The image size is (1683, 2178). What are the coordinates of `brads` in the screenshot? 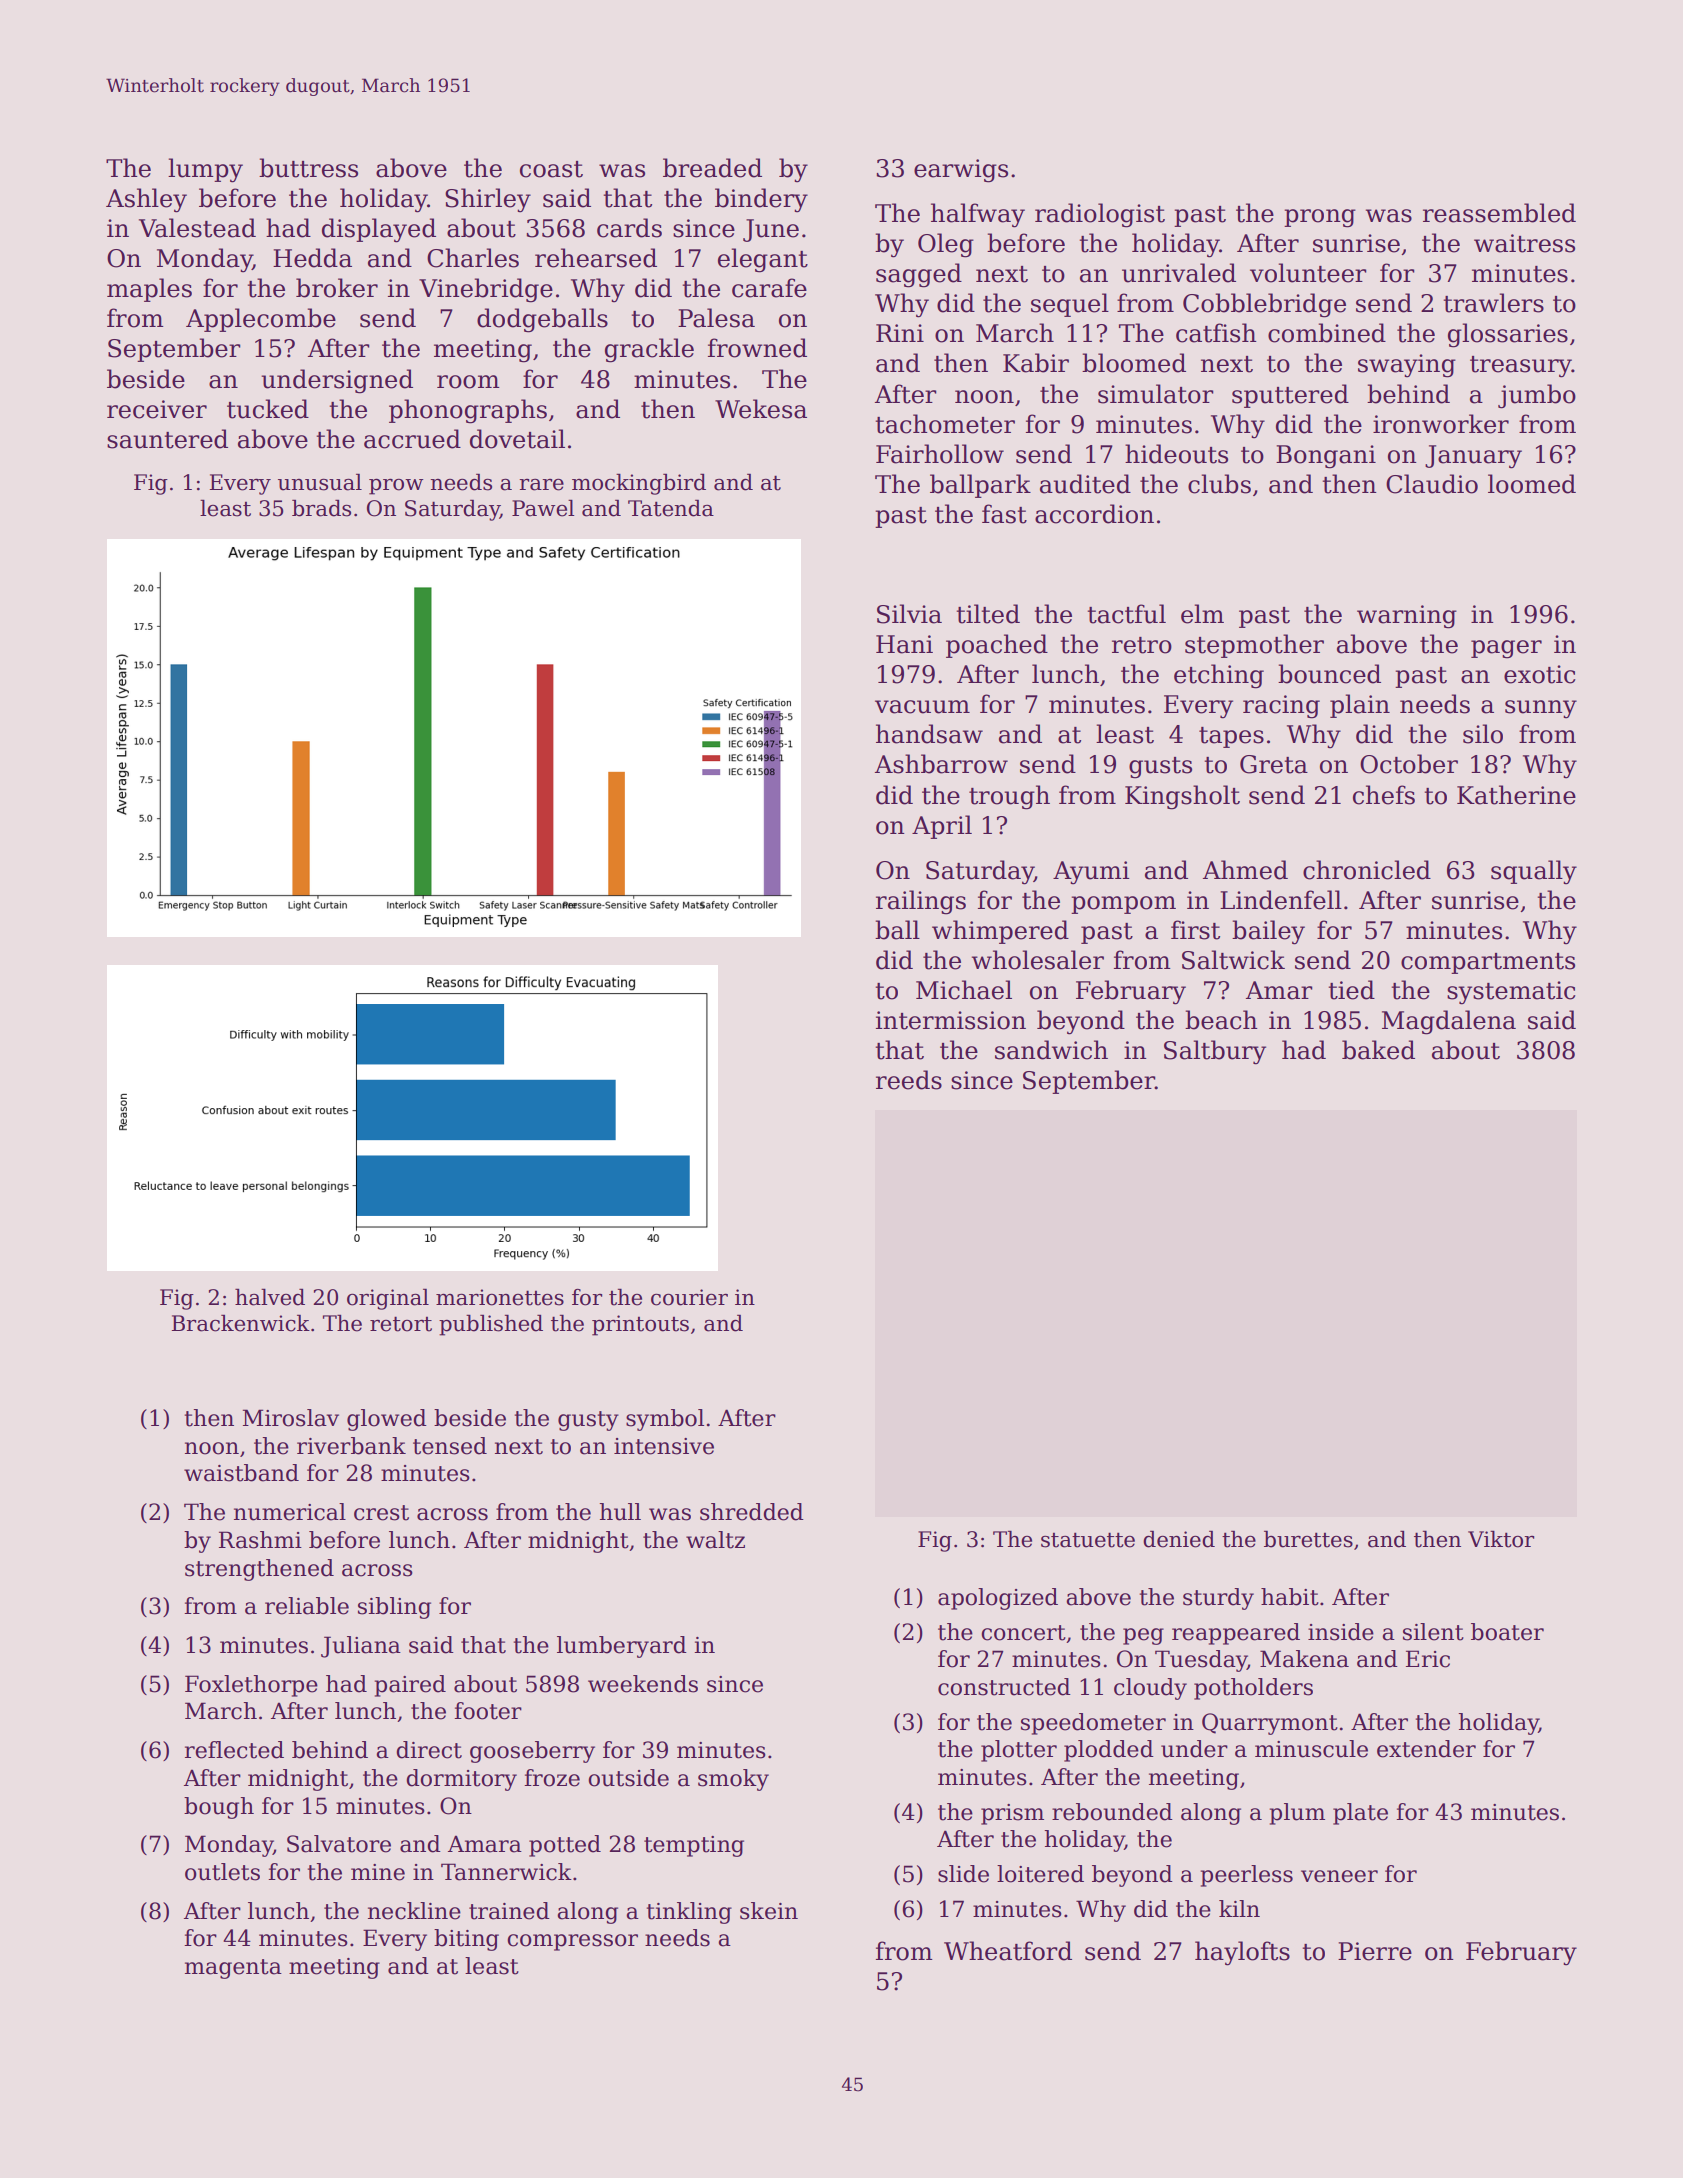 It's located at (321, 508).
